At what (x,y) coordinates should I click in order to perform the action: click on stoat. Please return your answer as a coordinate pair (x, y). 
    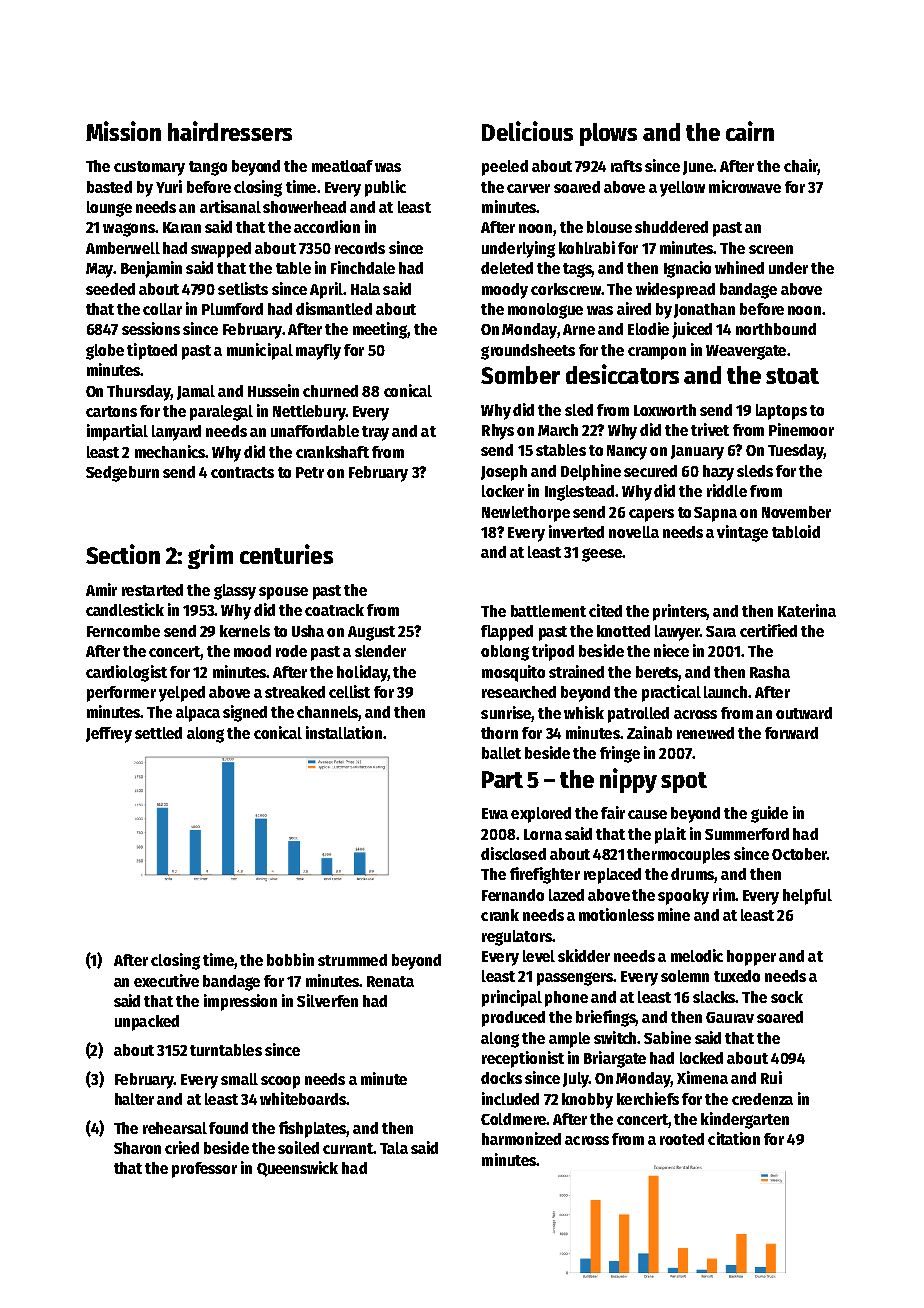
    Looking at the image, I should click on (792, 376).
